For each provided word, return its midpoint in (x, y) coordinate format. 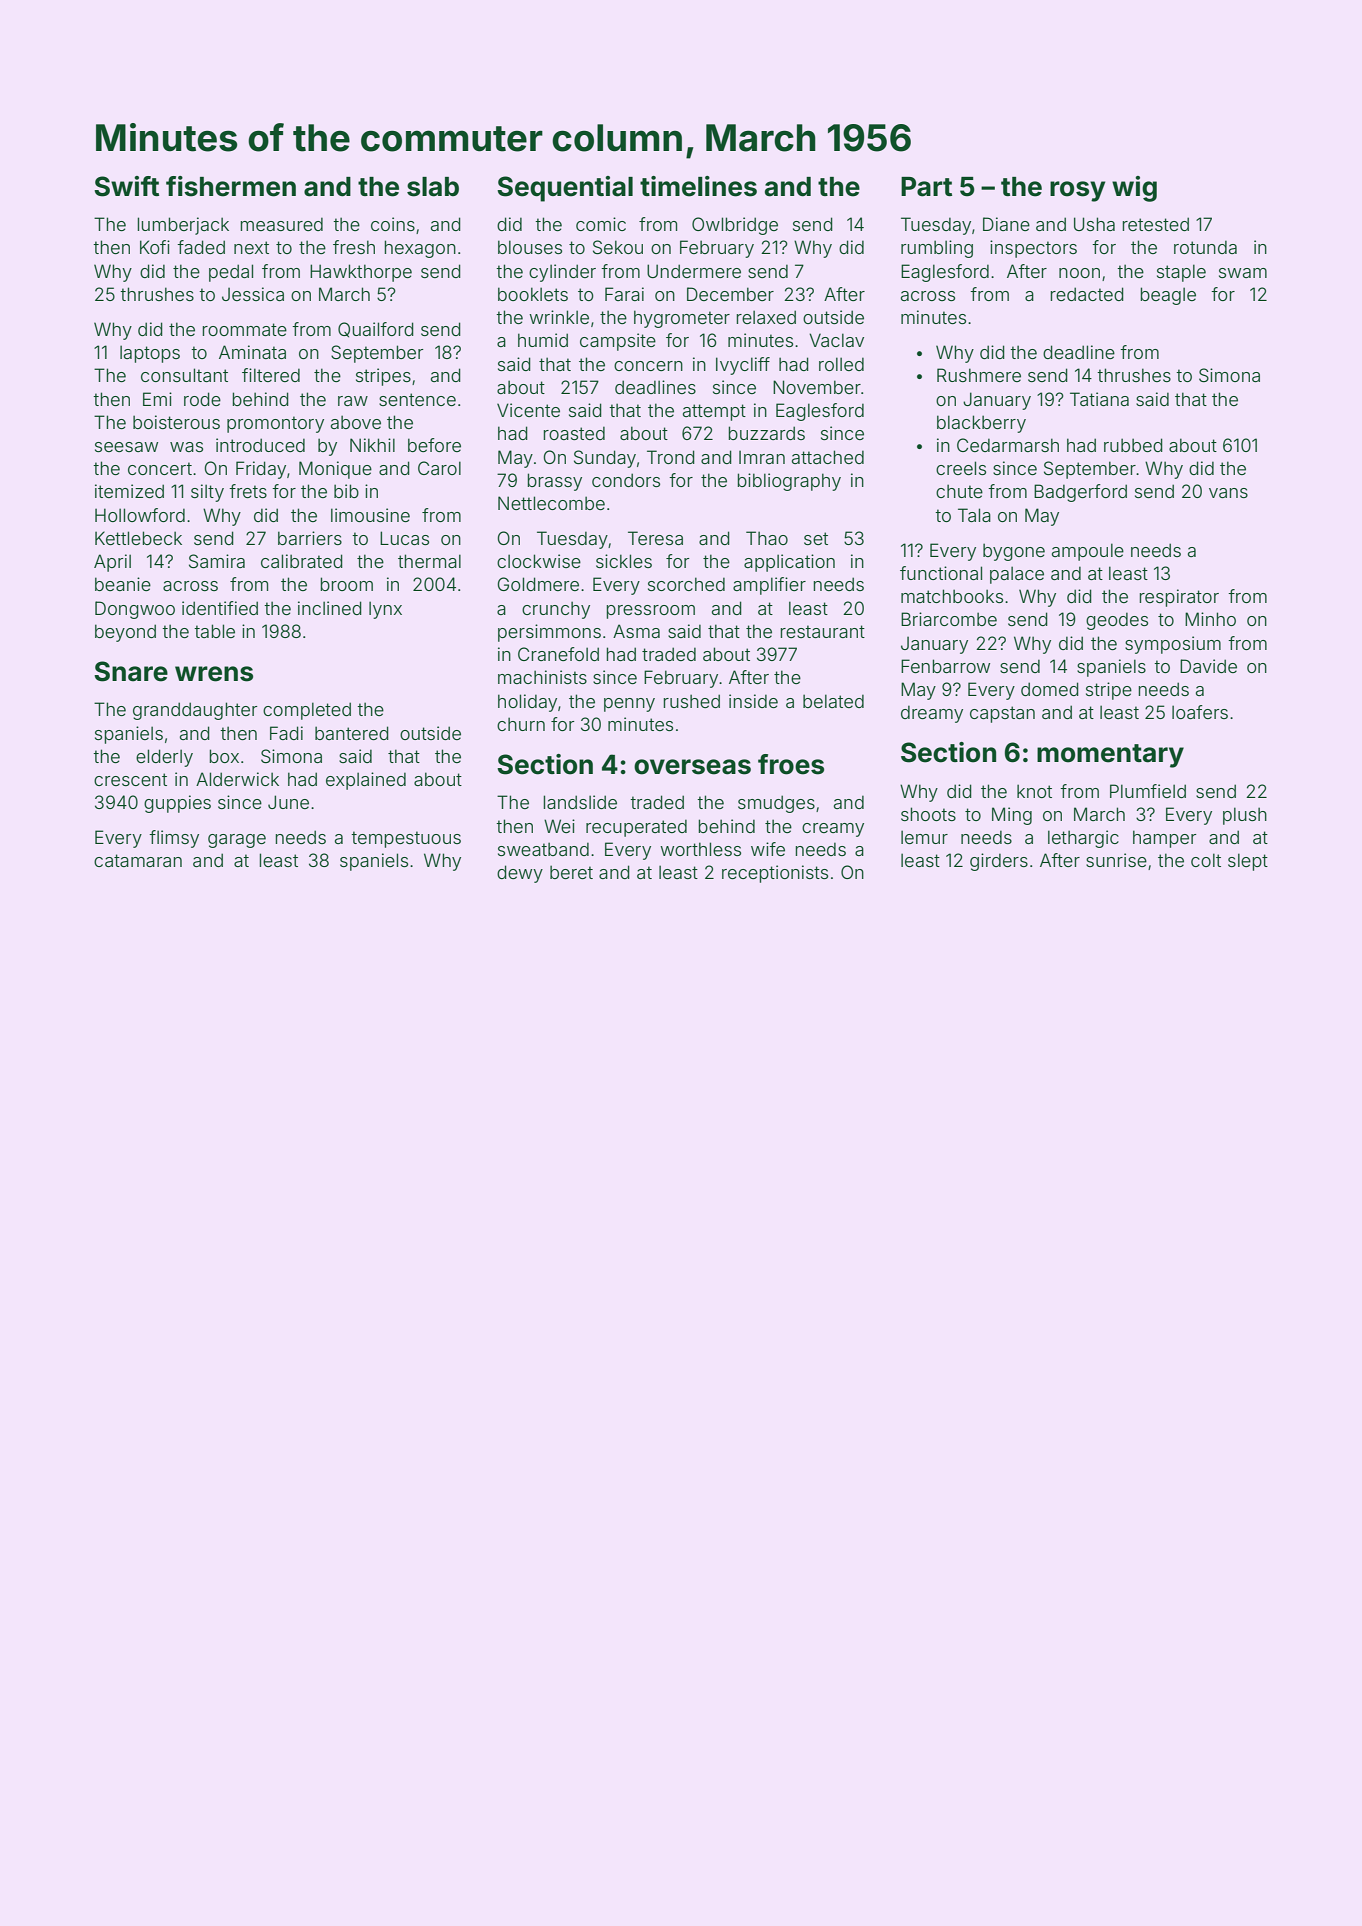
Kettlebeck (138, 538)
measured (282, 224)
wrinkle (559, 317)
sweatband (543, 849)
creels (961, 468)
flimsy (174, 839)
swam (1243, 273)
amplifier (769, 586)
